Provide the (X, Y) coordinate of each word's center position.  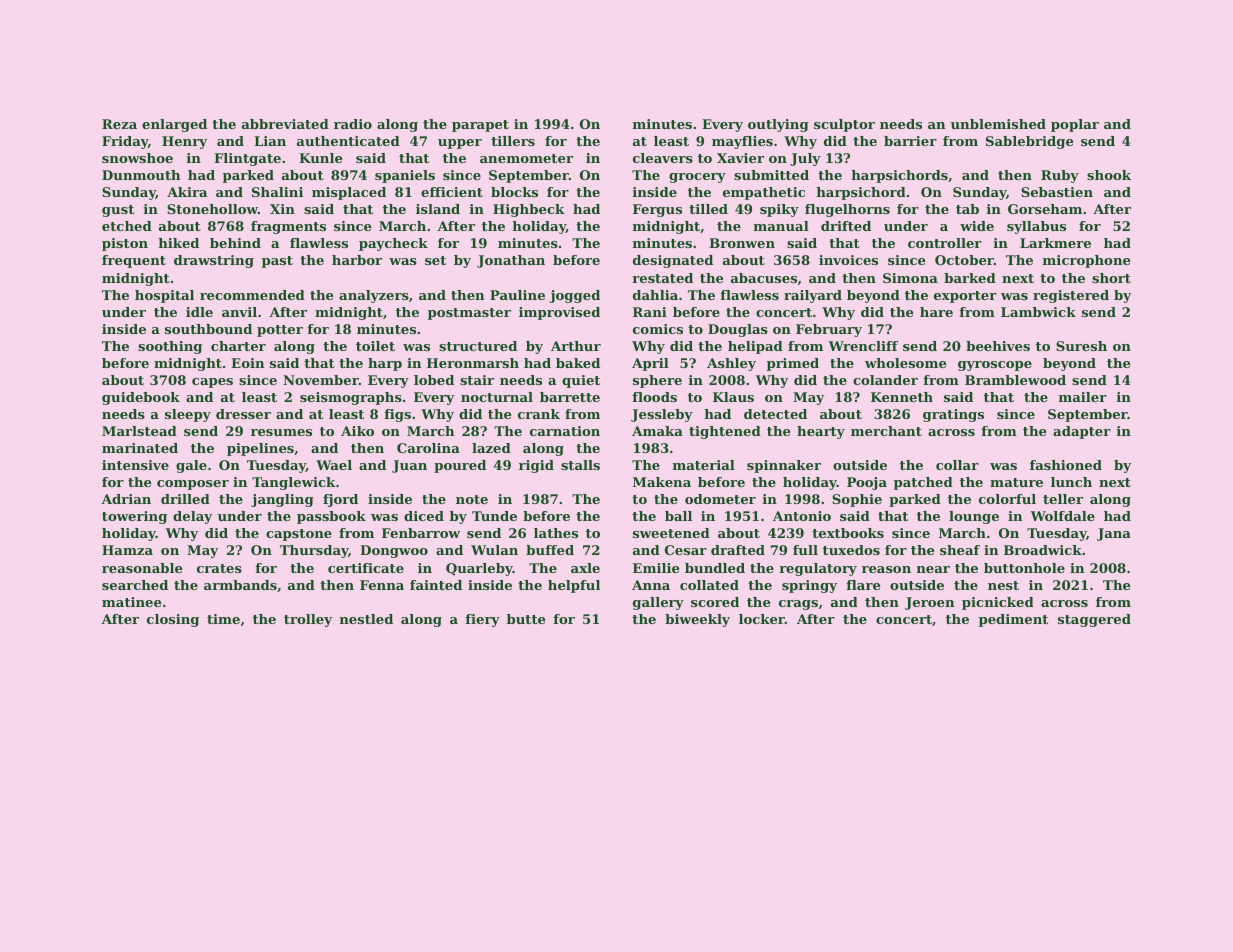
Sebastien (1057, 192)
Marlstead (139, 431)
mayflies (742, 142)
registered (1071, 296)
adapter (1082, 432)
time (223, 619)
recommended (252, 295)
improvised (559, 313)
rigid (536, 466)
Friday (125, 142)
